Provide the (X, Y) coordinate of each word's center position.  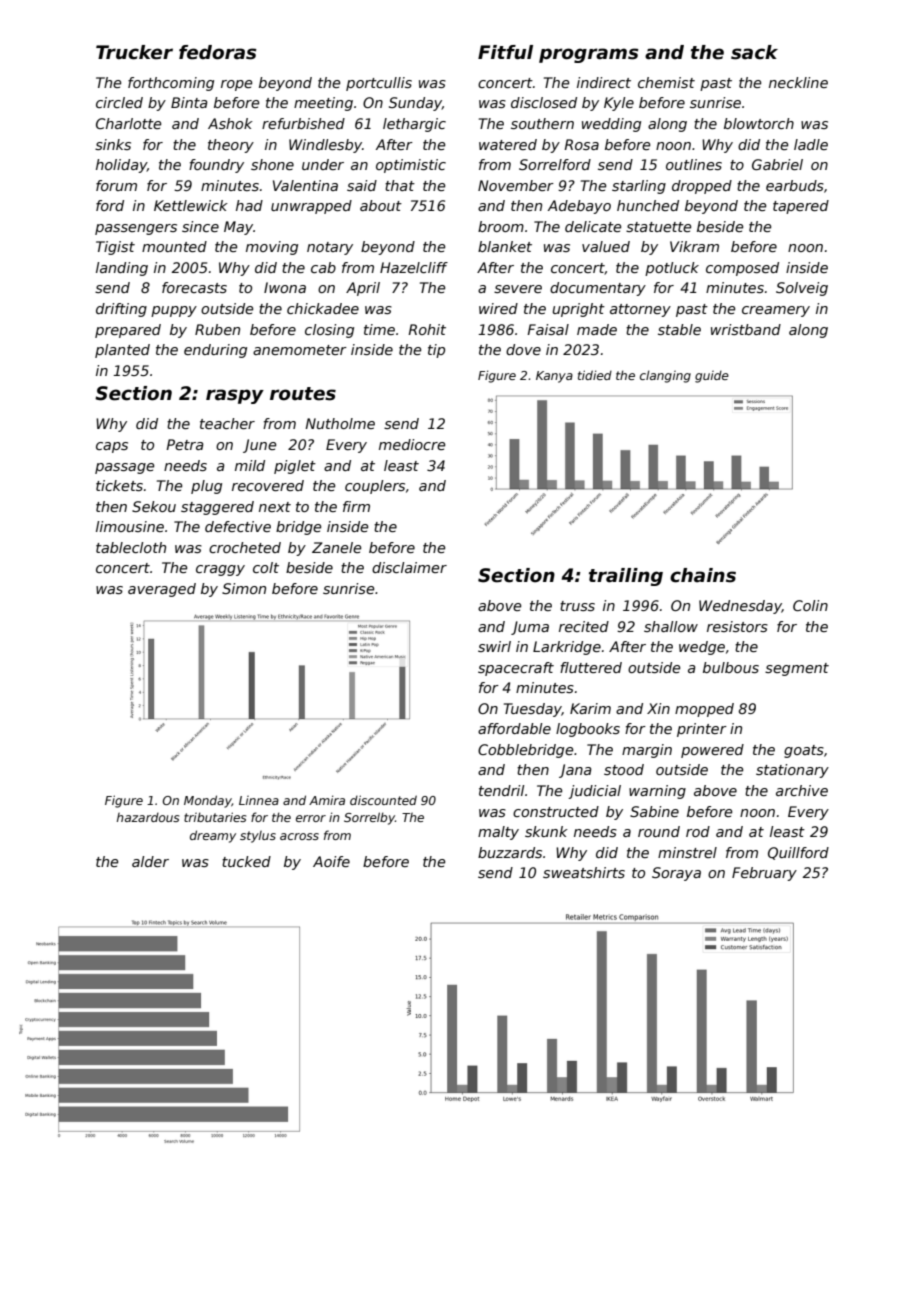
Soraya (676, 874)
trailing (626, 577)
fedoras (218, 52)
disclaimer (409, 567)
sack (754, 52)
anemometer (300, 350)
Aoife (331, 861)
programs (589, 55)
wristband (746, 329)
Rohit (427, 329)
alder (150, 861)
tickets (119, 485)
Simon (244, 588)
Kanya (554, 377)
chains (703, 575)
